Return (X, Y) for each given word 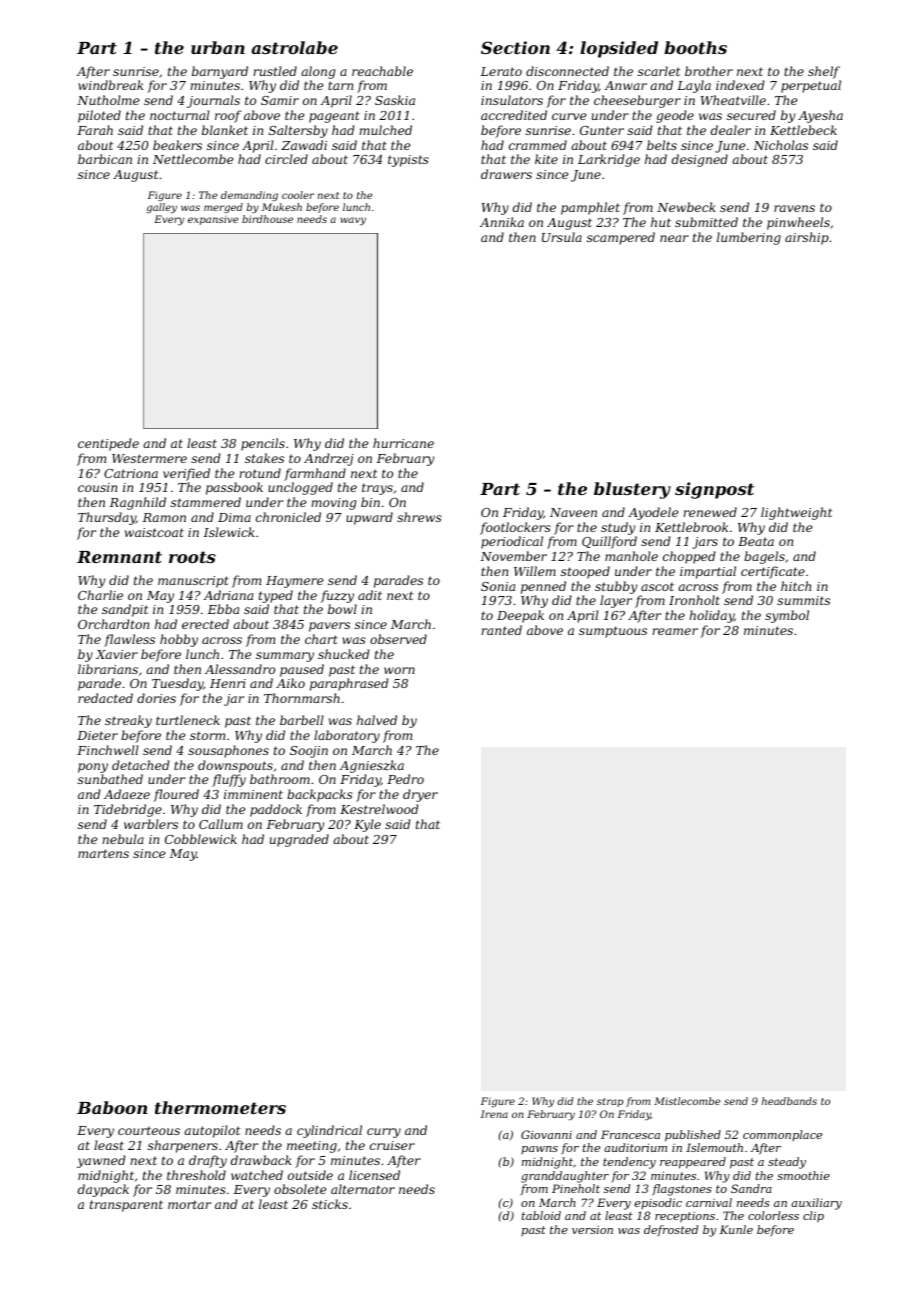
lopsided (619, 49)
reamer (675, 631)
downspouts (235, 766)
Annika (502, 222)
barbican (105, 159)
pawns (539, 1150)
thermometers (220, 1107)
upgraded (299, 840)
